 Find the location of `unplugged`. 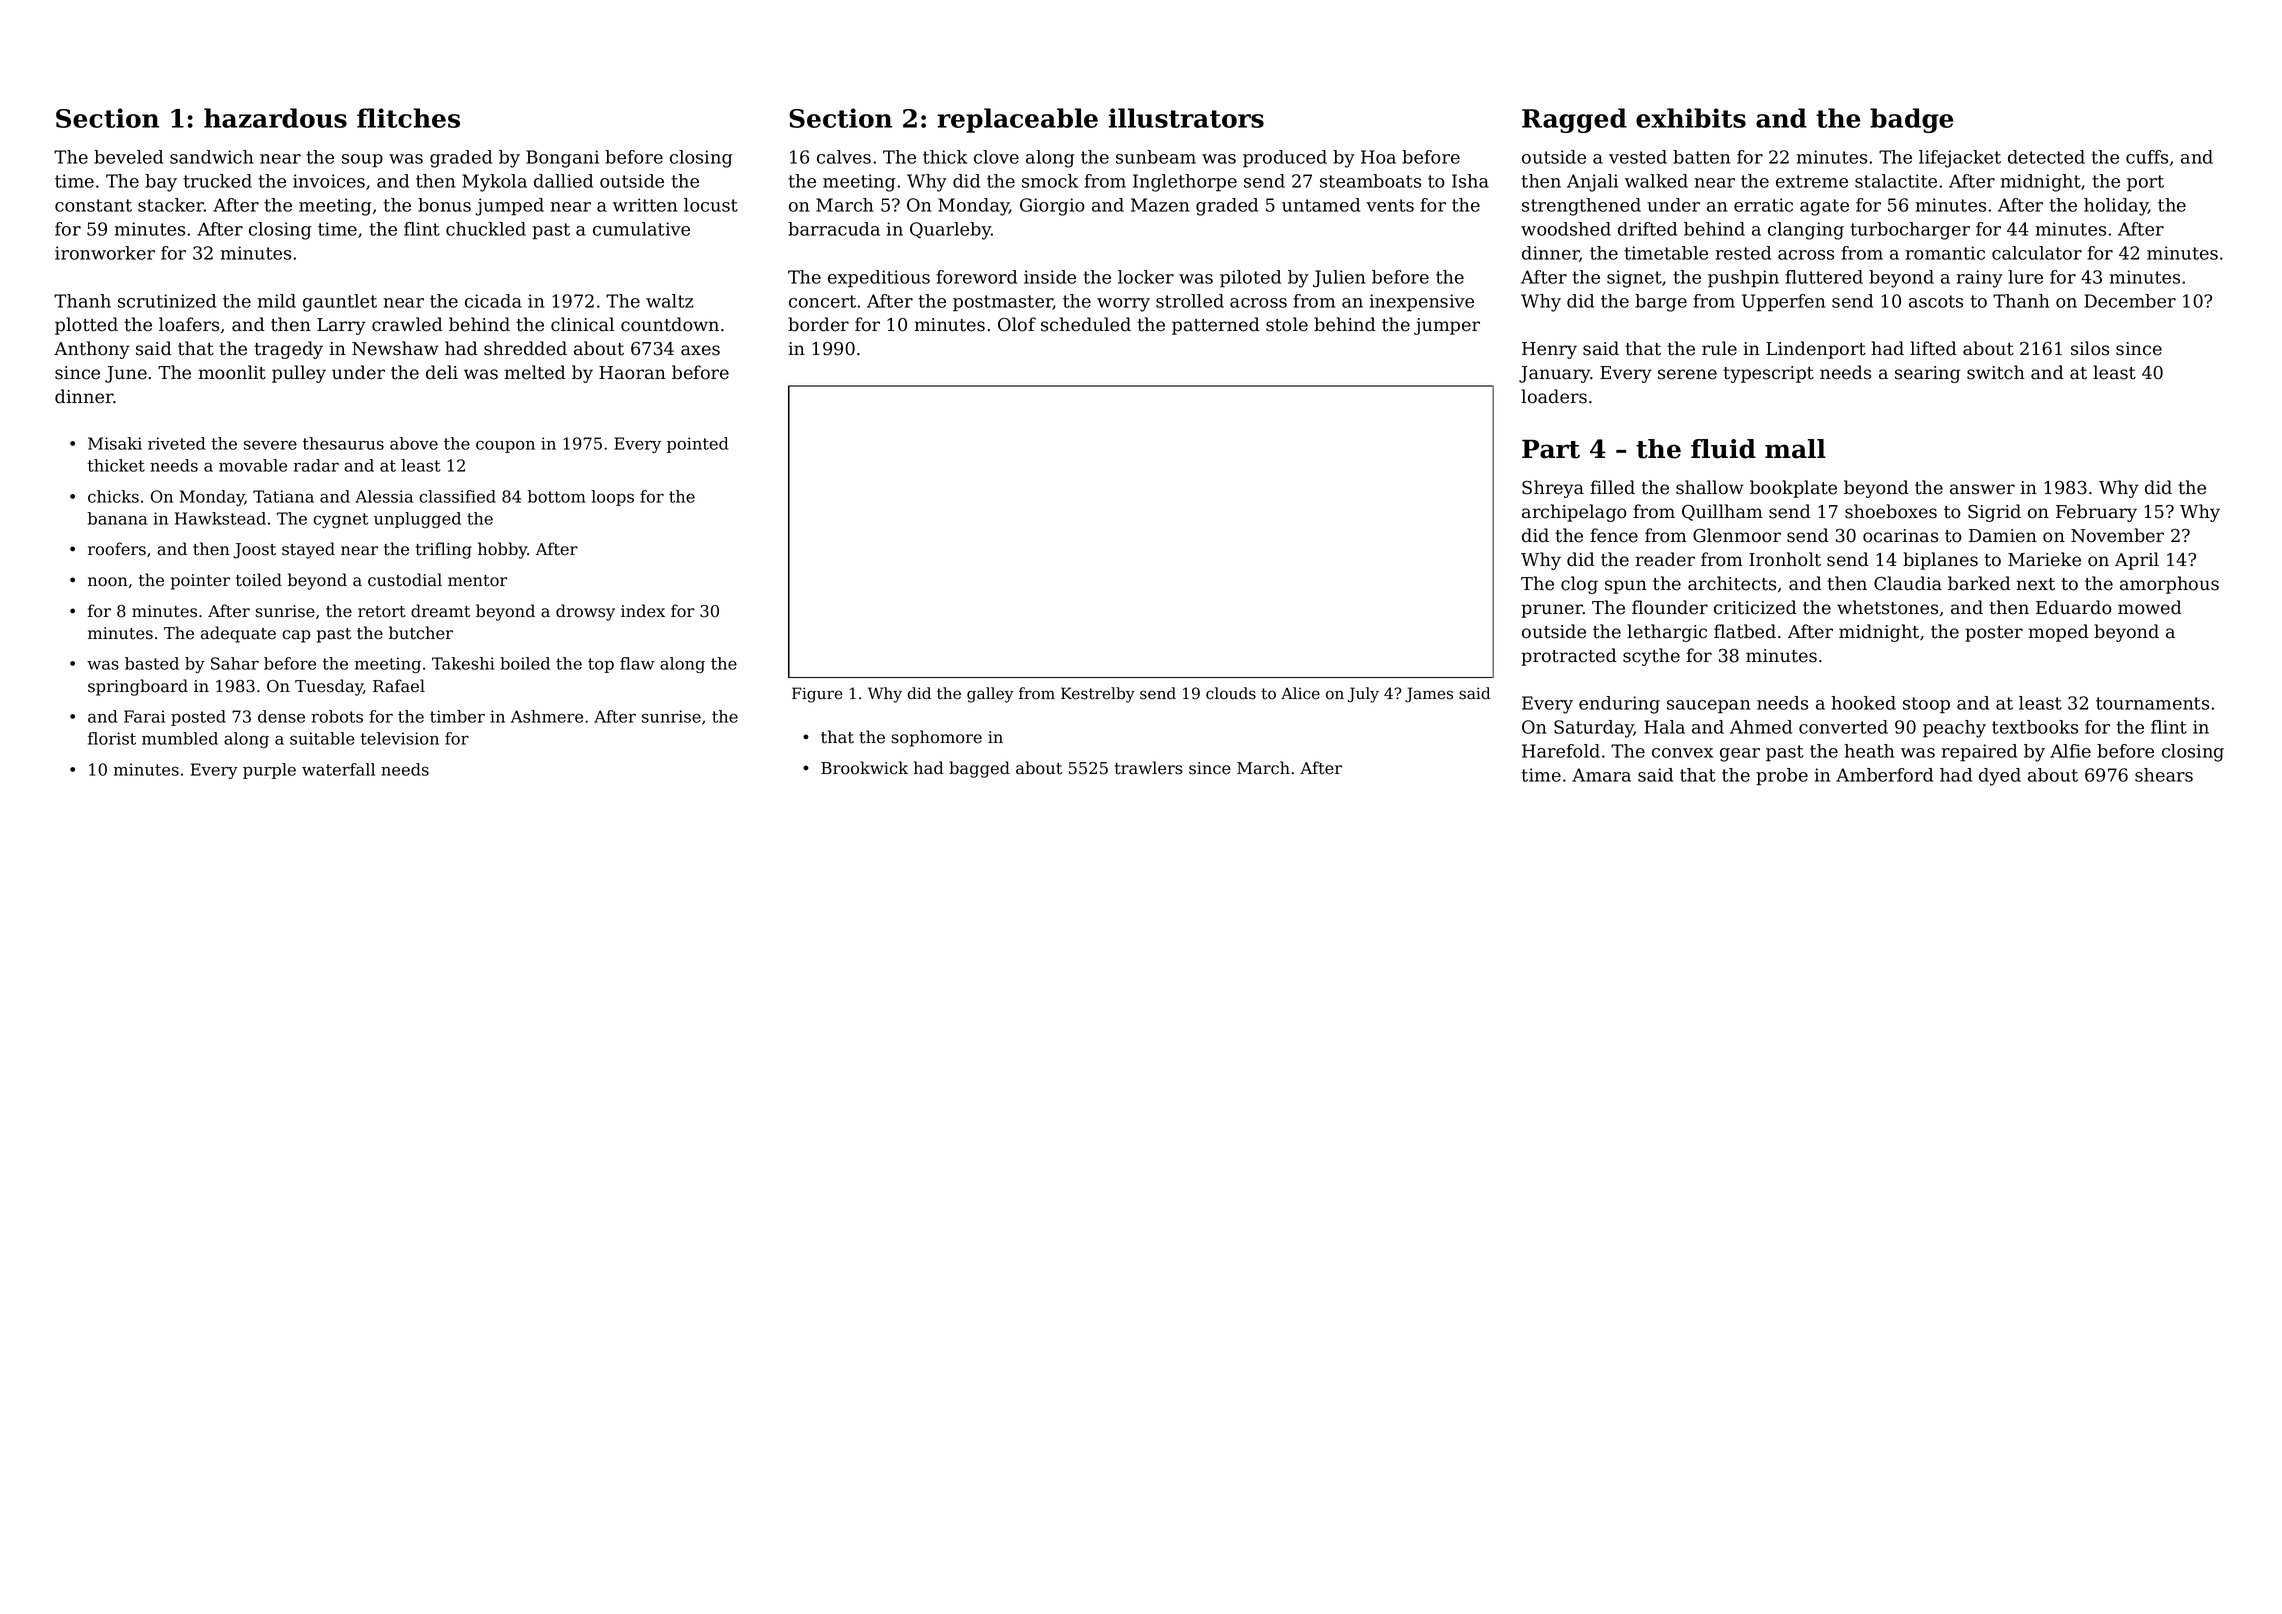

unplugged is located at coordinates (417, 520).
